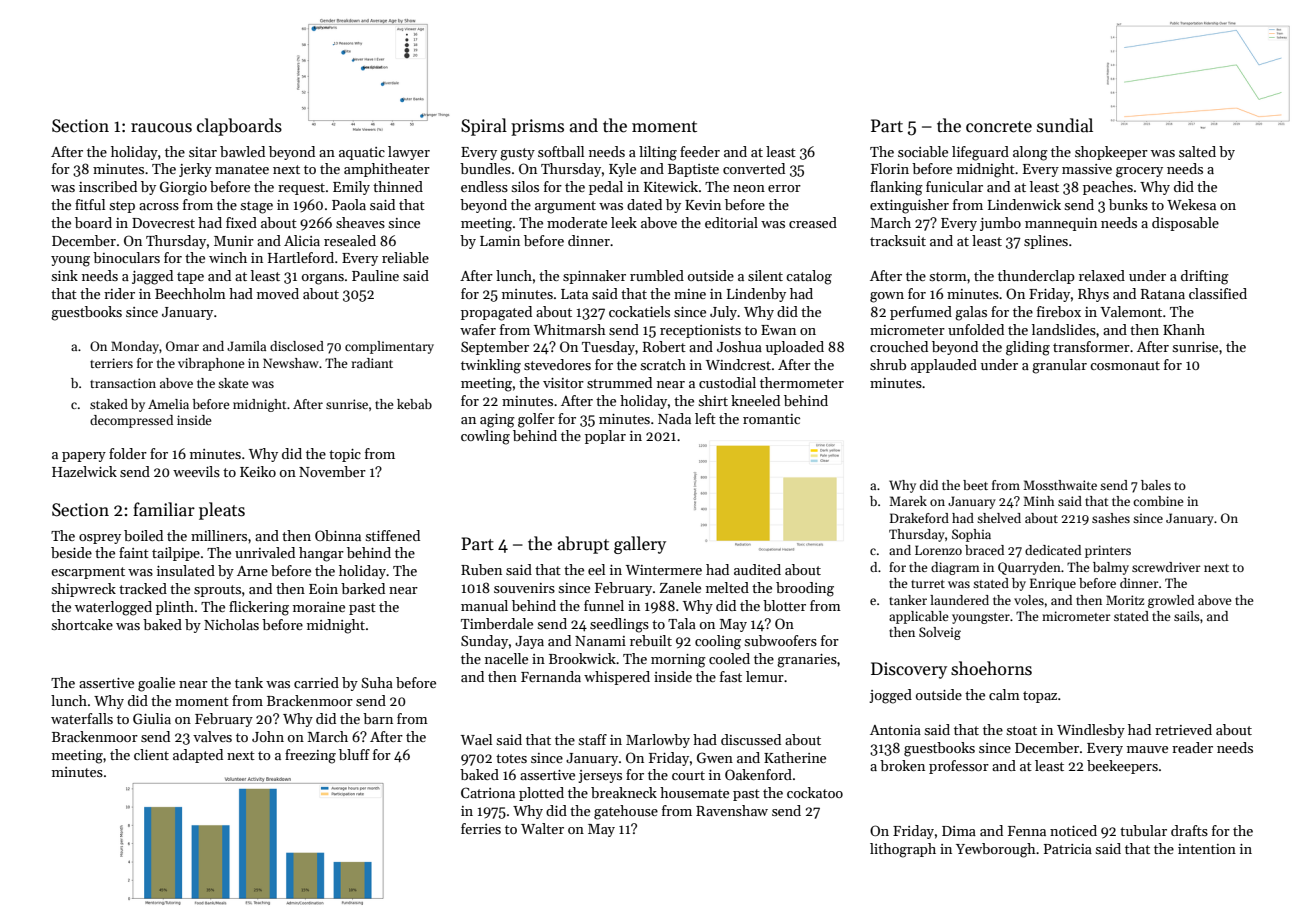 The width and height of the image is (1308, 924). Describe the element at coordinates (1125, 365) in the image. I see `cosmonaut` at that location.
